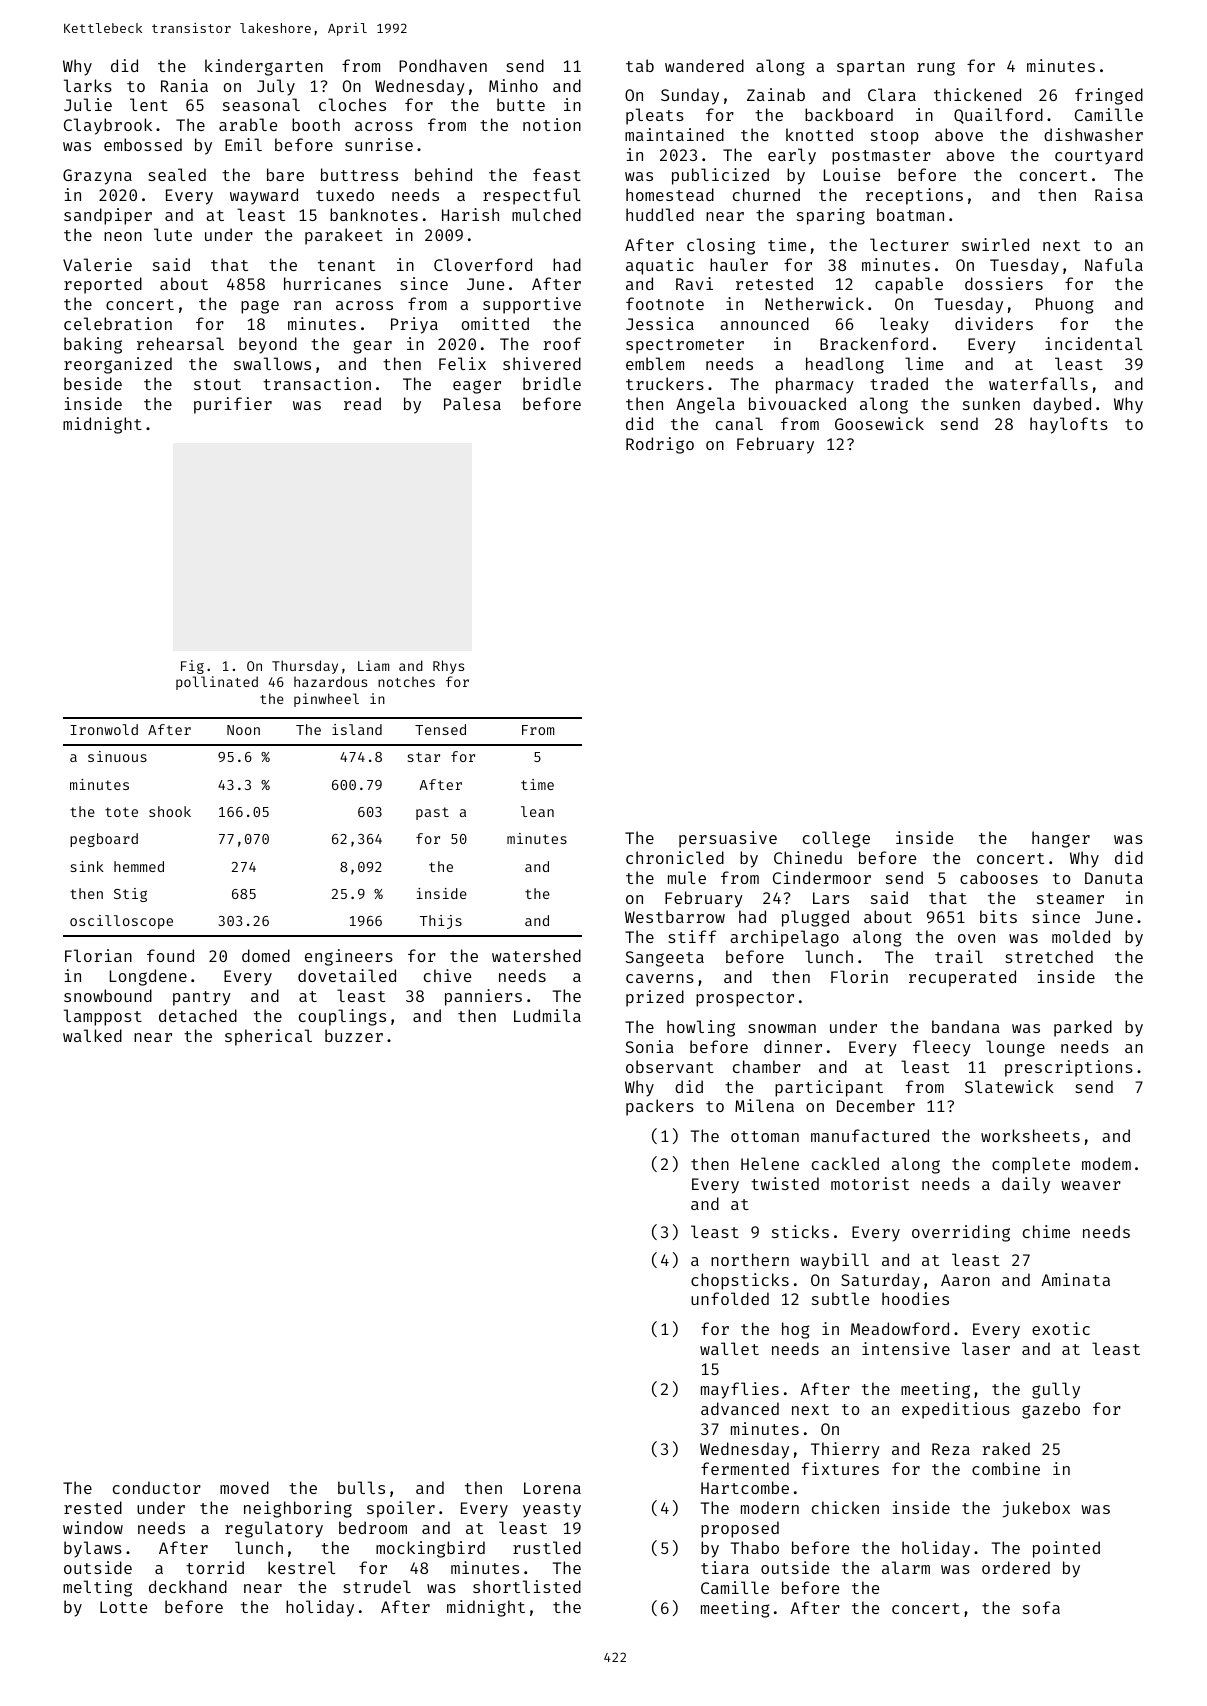 The height and width of the page is (1706, 1207). Describe the element at coordinates (552, 1510) in the page. I see `yeasty` at that location.
